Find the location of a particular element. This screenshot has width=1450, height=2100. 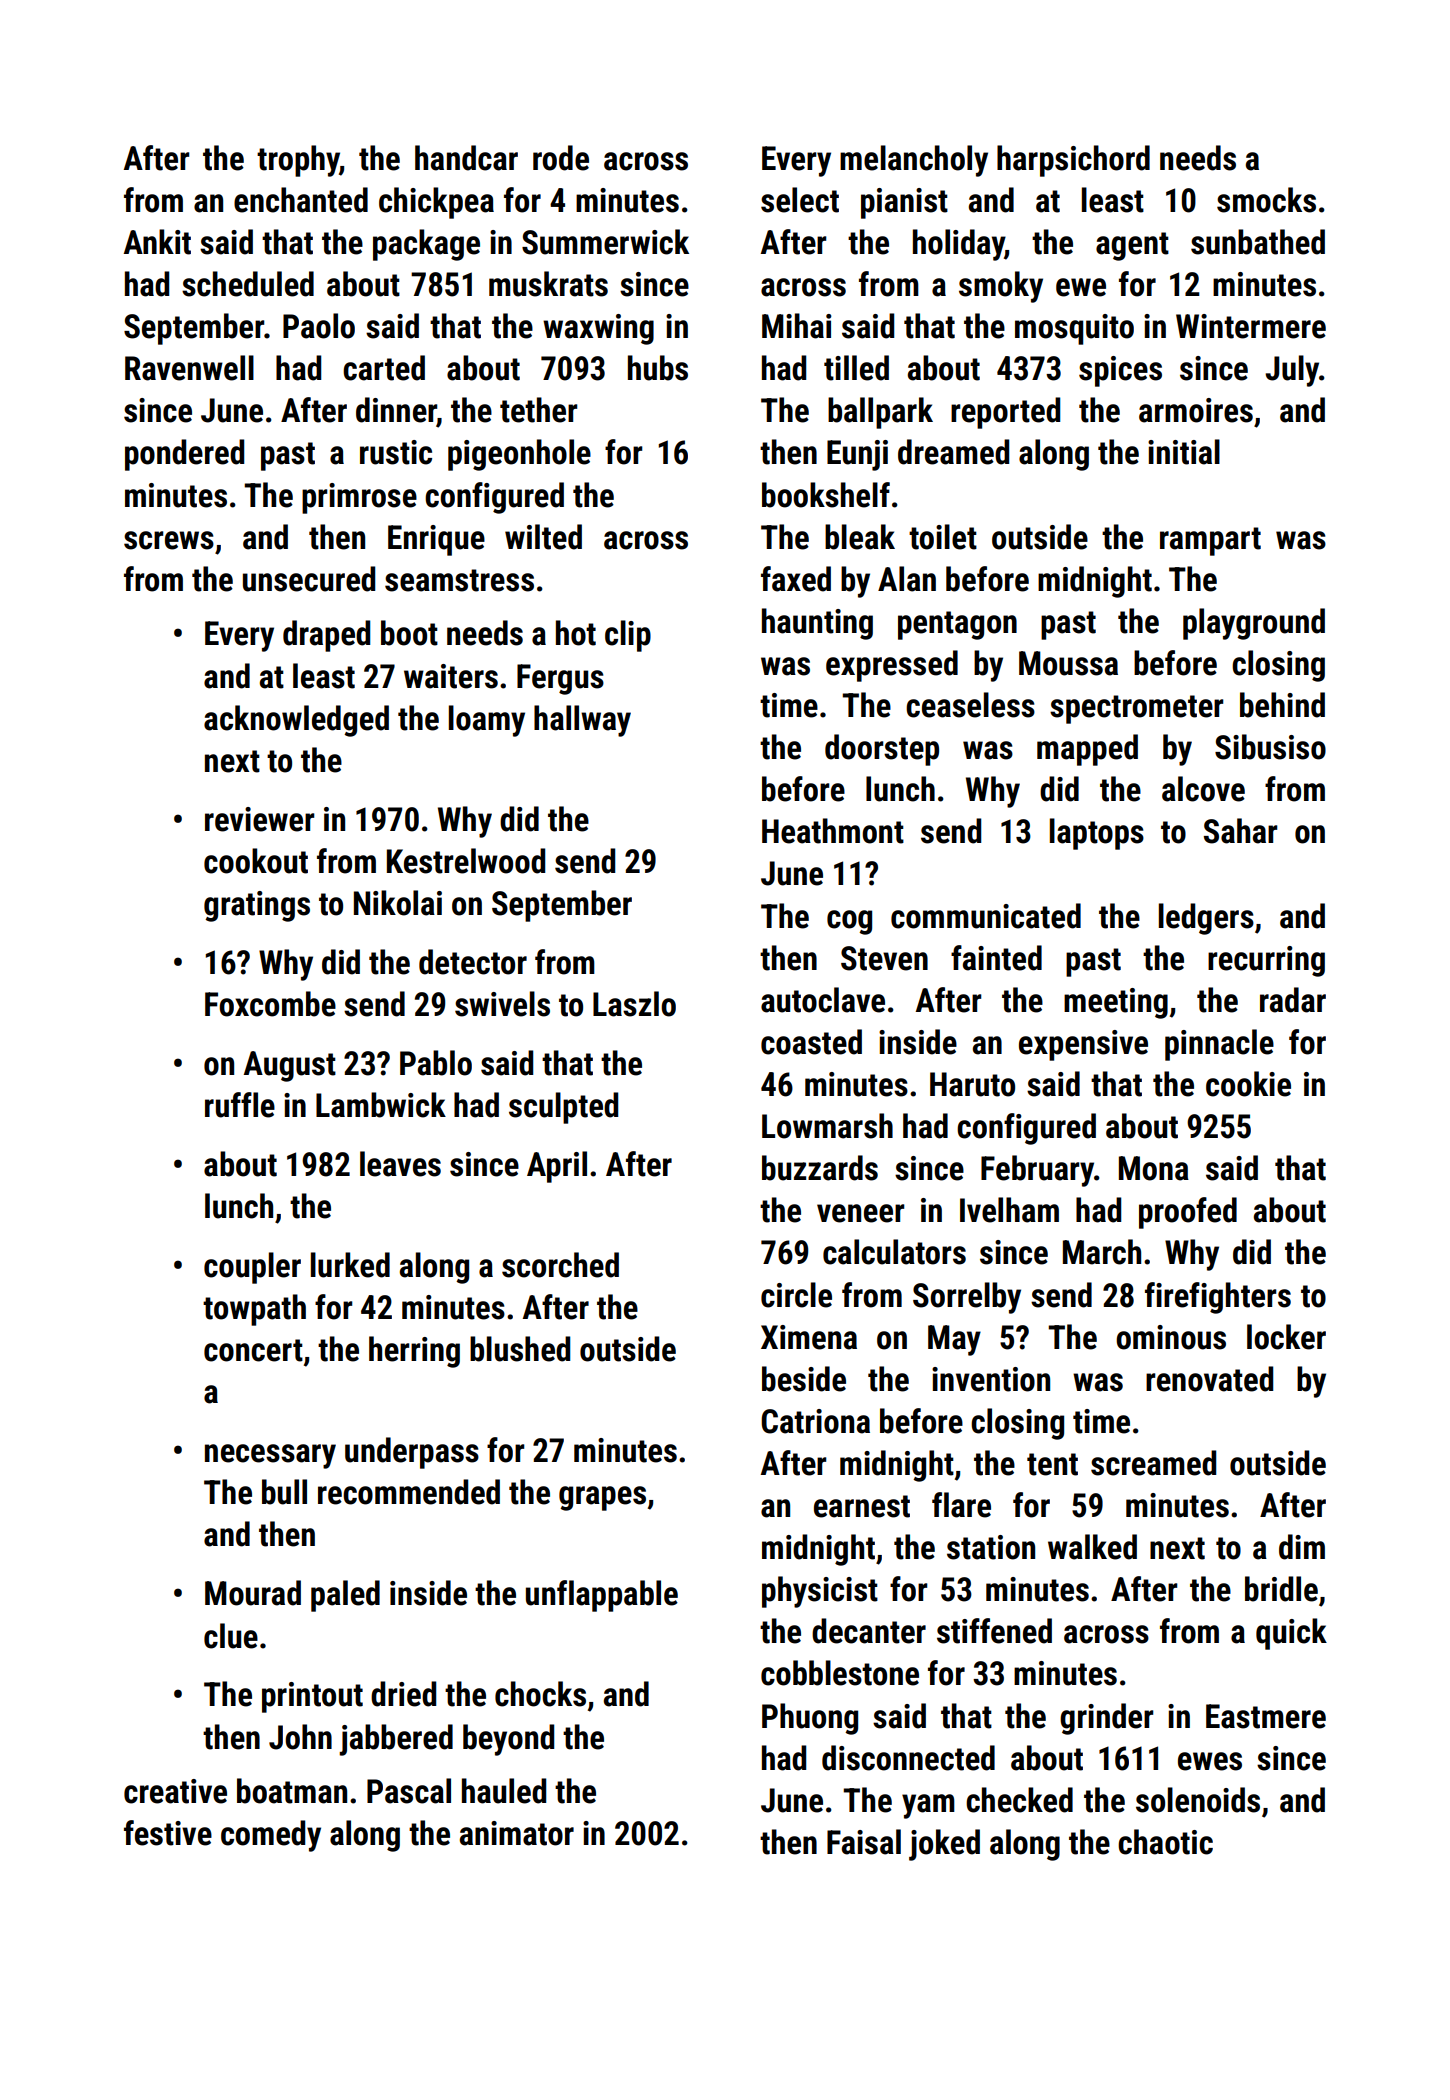

dinner is located at coordinates (396, 410).
